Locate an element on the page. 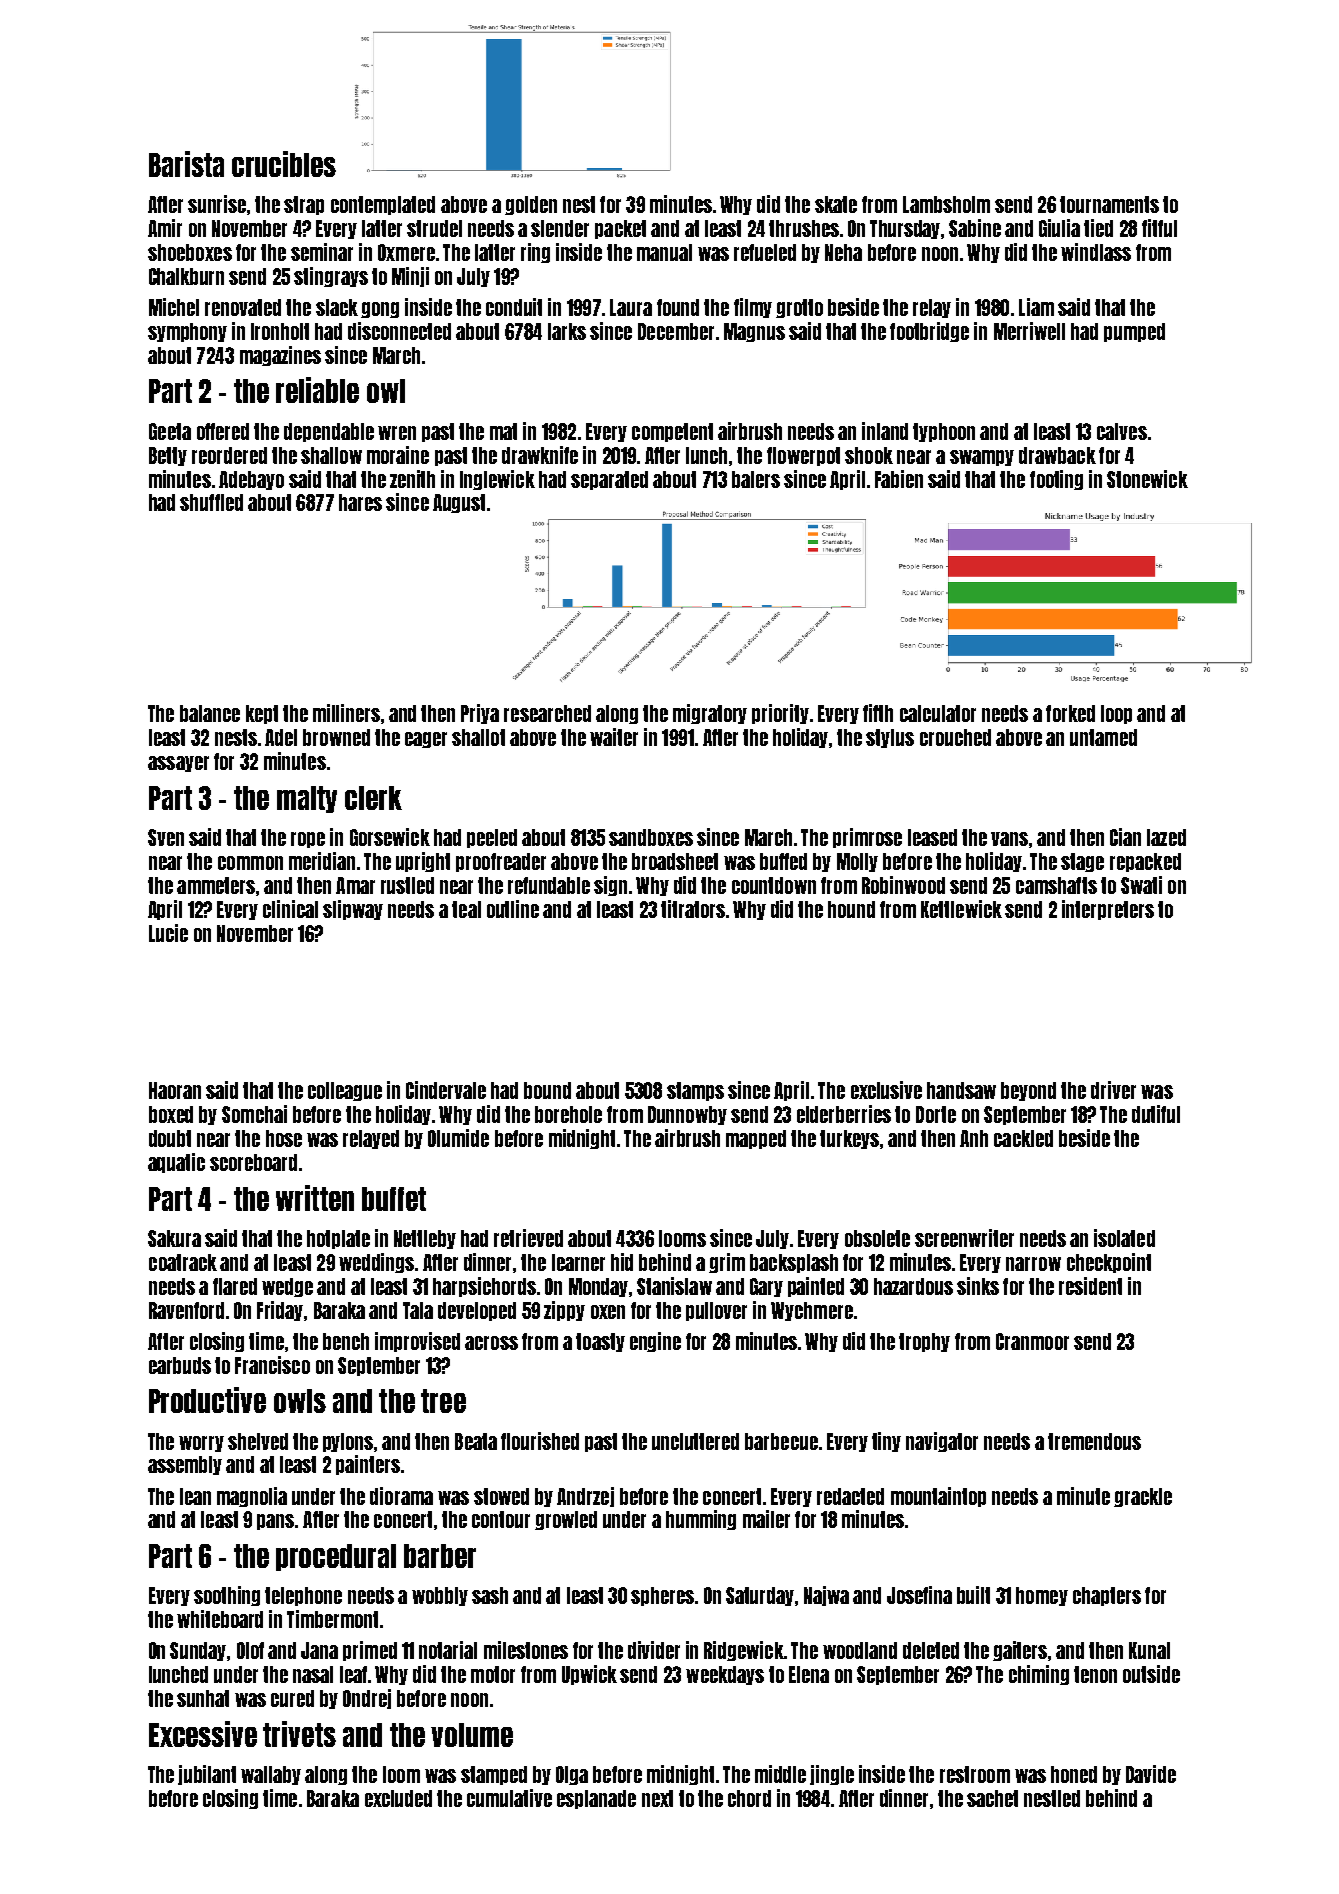  mapped is located at coordinates (756, 1139).
